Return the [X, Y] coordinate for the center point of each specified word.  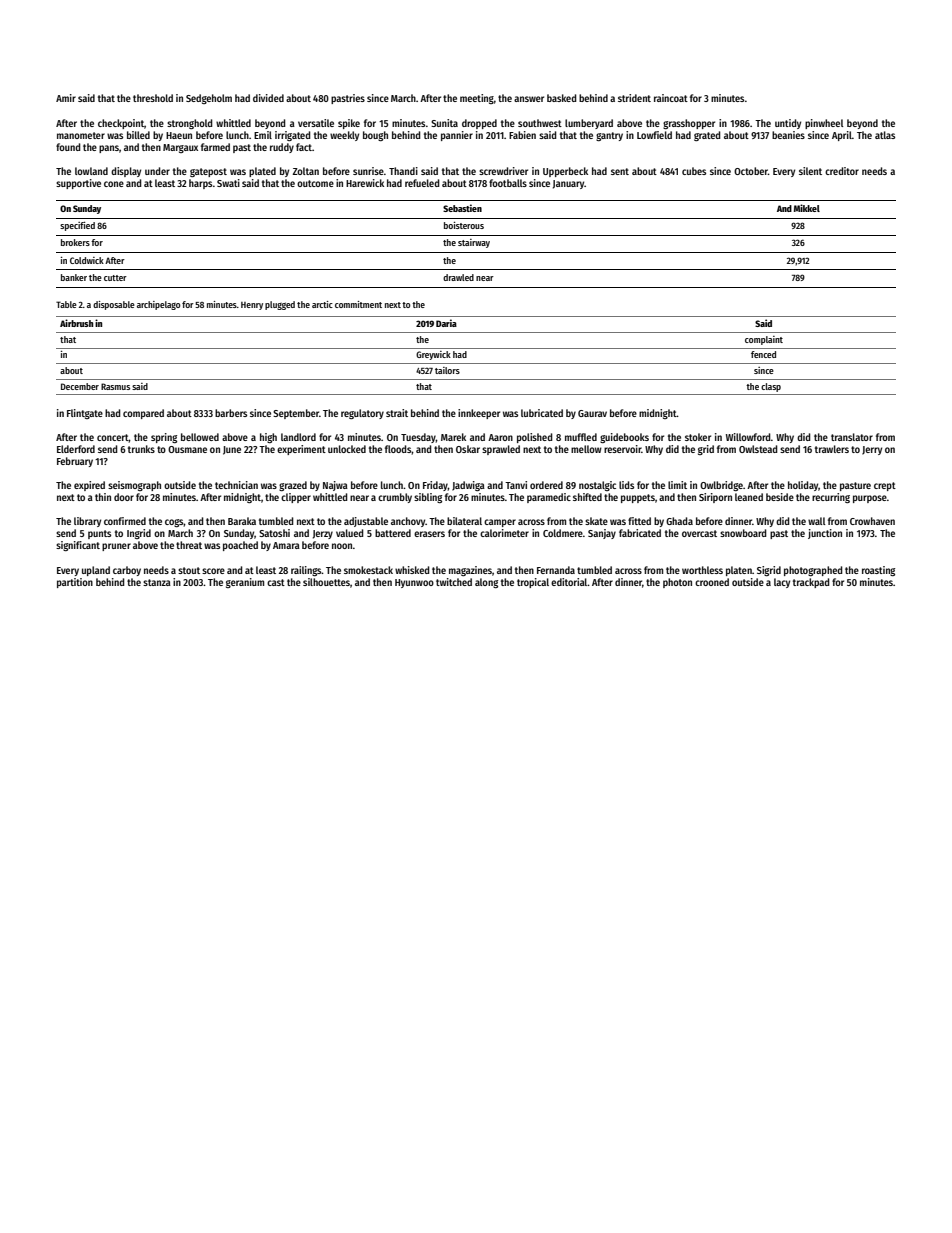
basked [561, 98]
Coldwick [87, 260]
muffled [581, 437]
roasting [878, 571]
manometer [81, 135]
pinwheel [824, 124]
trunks [141, 449]
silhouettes [326, 582]
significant [78, 546]
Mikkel [807, 208]
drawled [458, 277]
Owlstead [758, 449]
